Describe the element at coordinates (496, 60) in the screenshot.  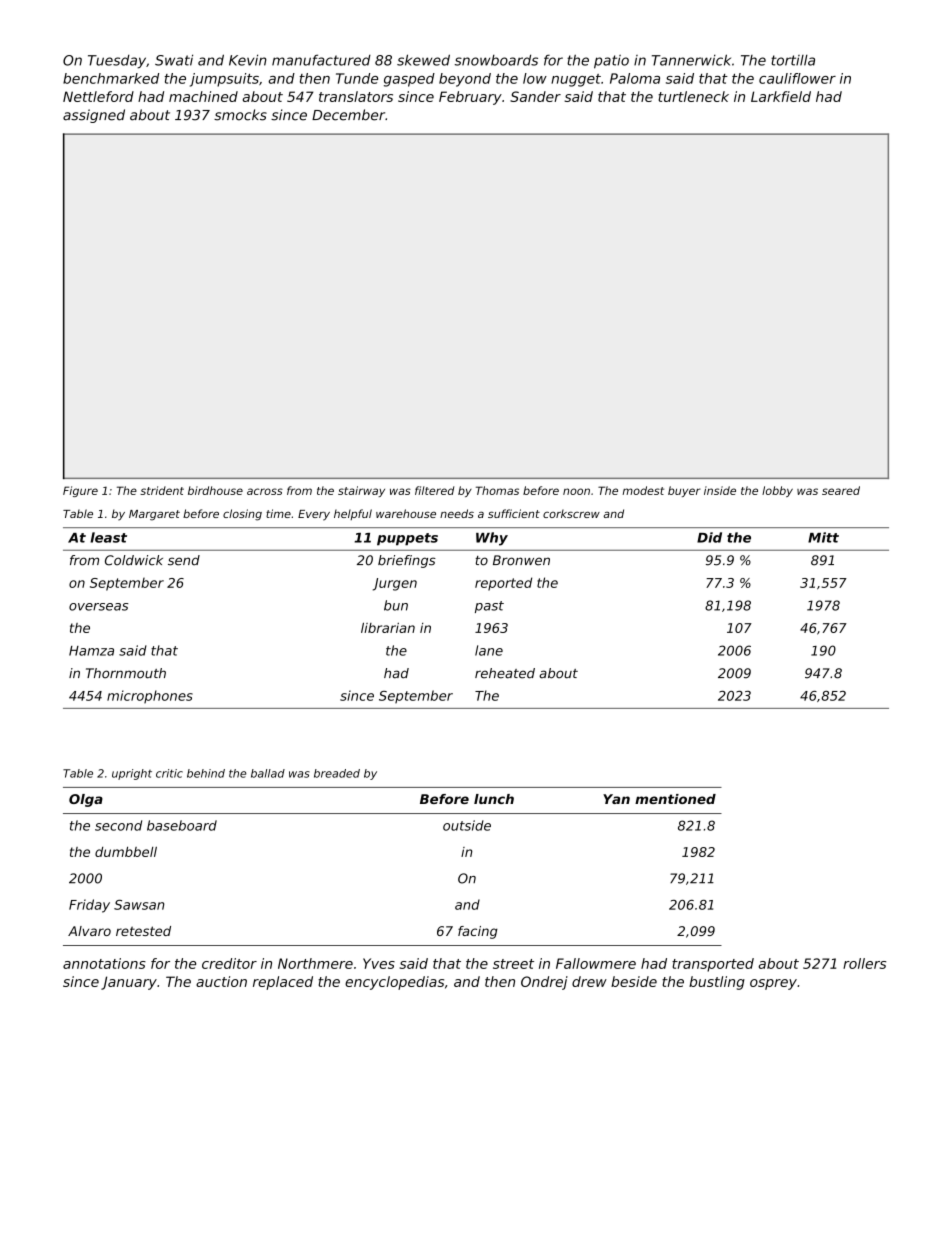
I see `snowboards` at that location.
